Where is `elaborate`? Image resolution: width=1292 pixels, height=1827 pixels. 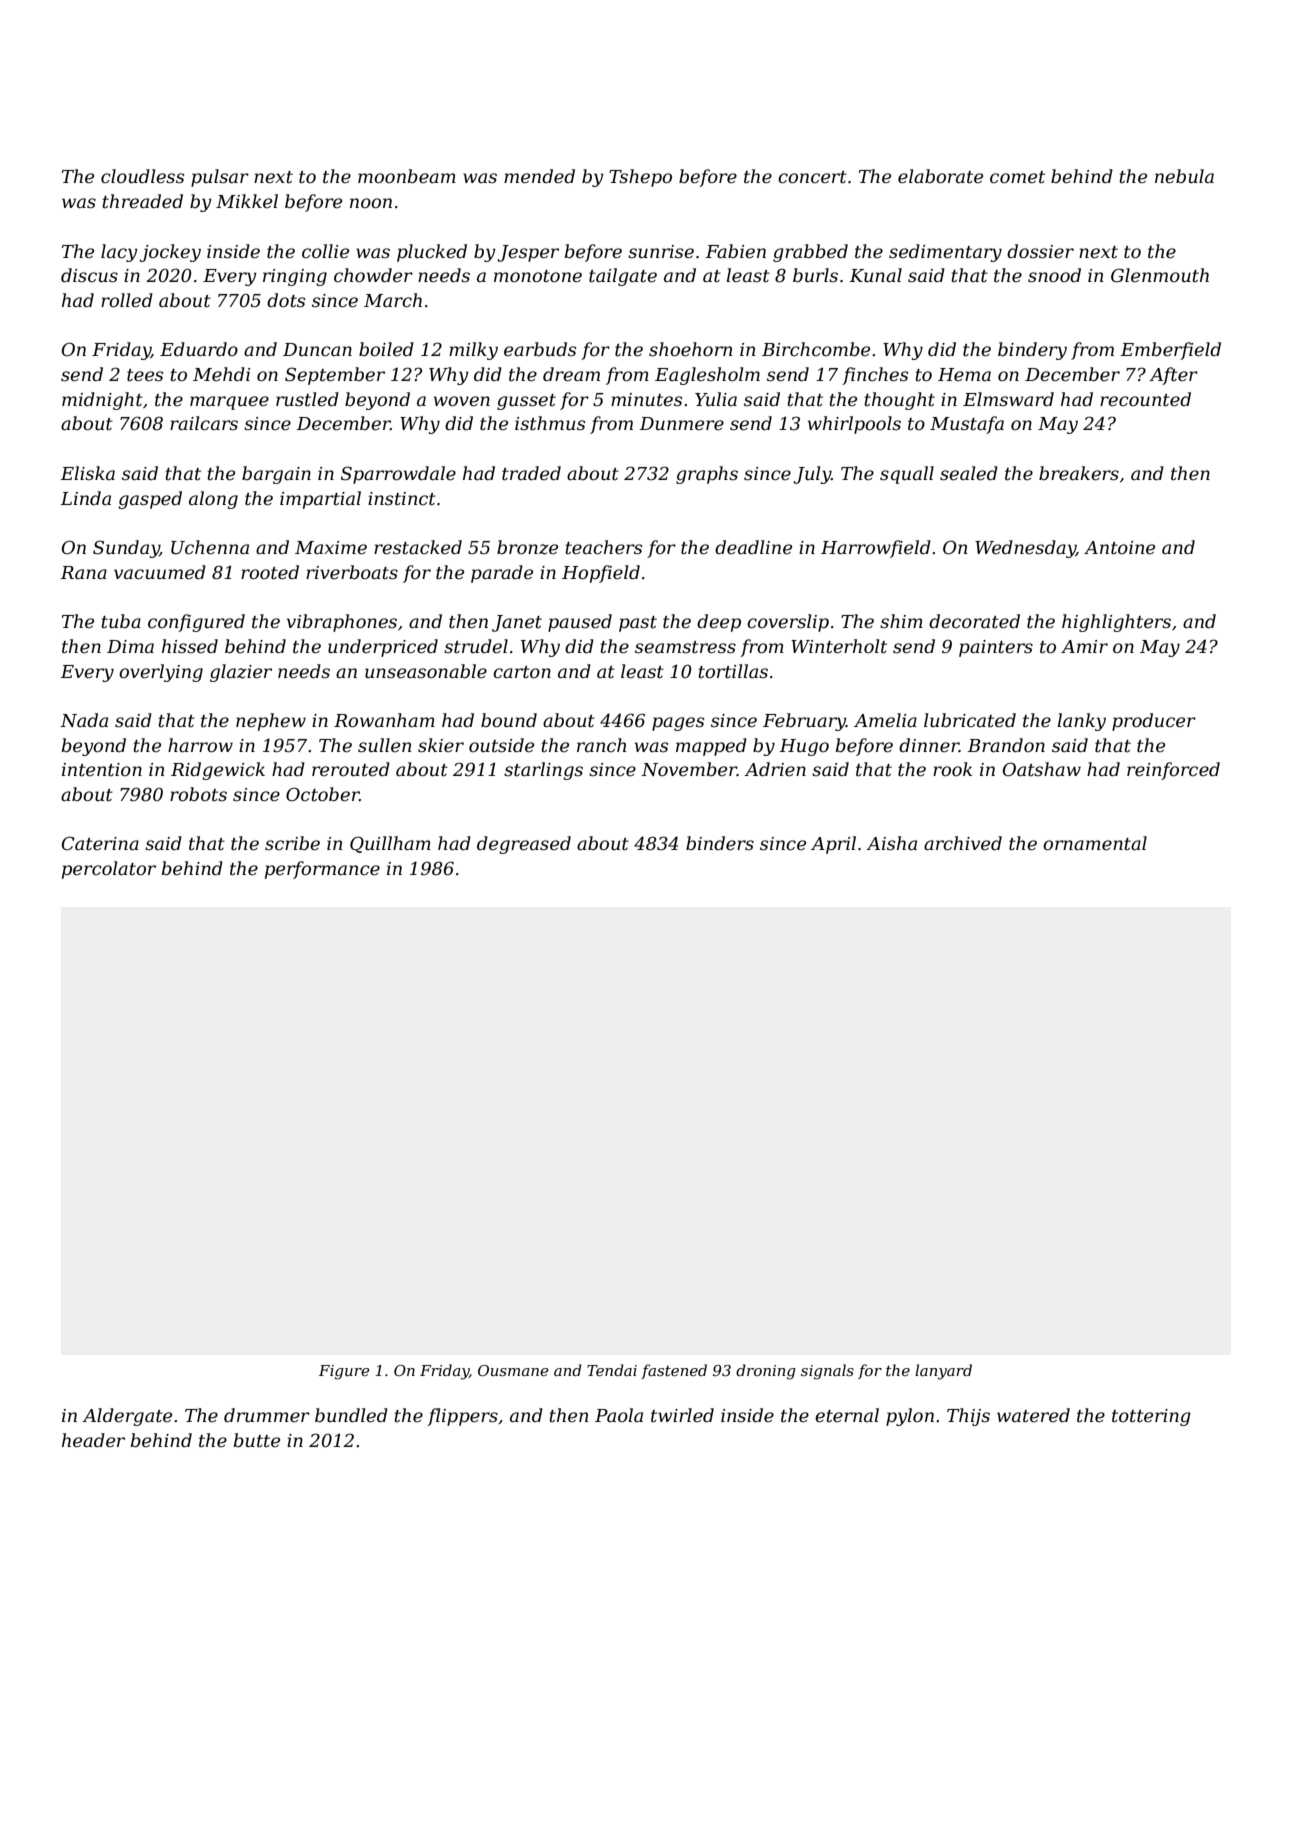 elaborate is located at coordinates (940, 176).
